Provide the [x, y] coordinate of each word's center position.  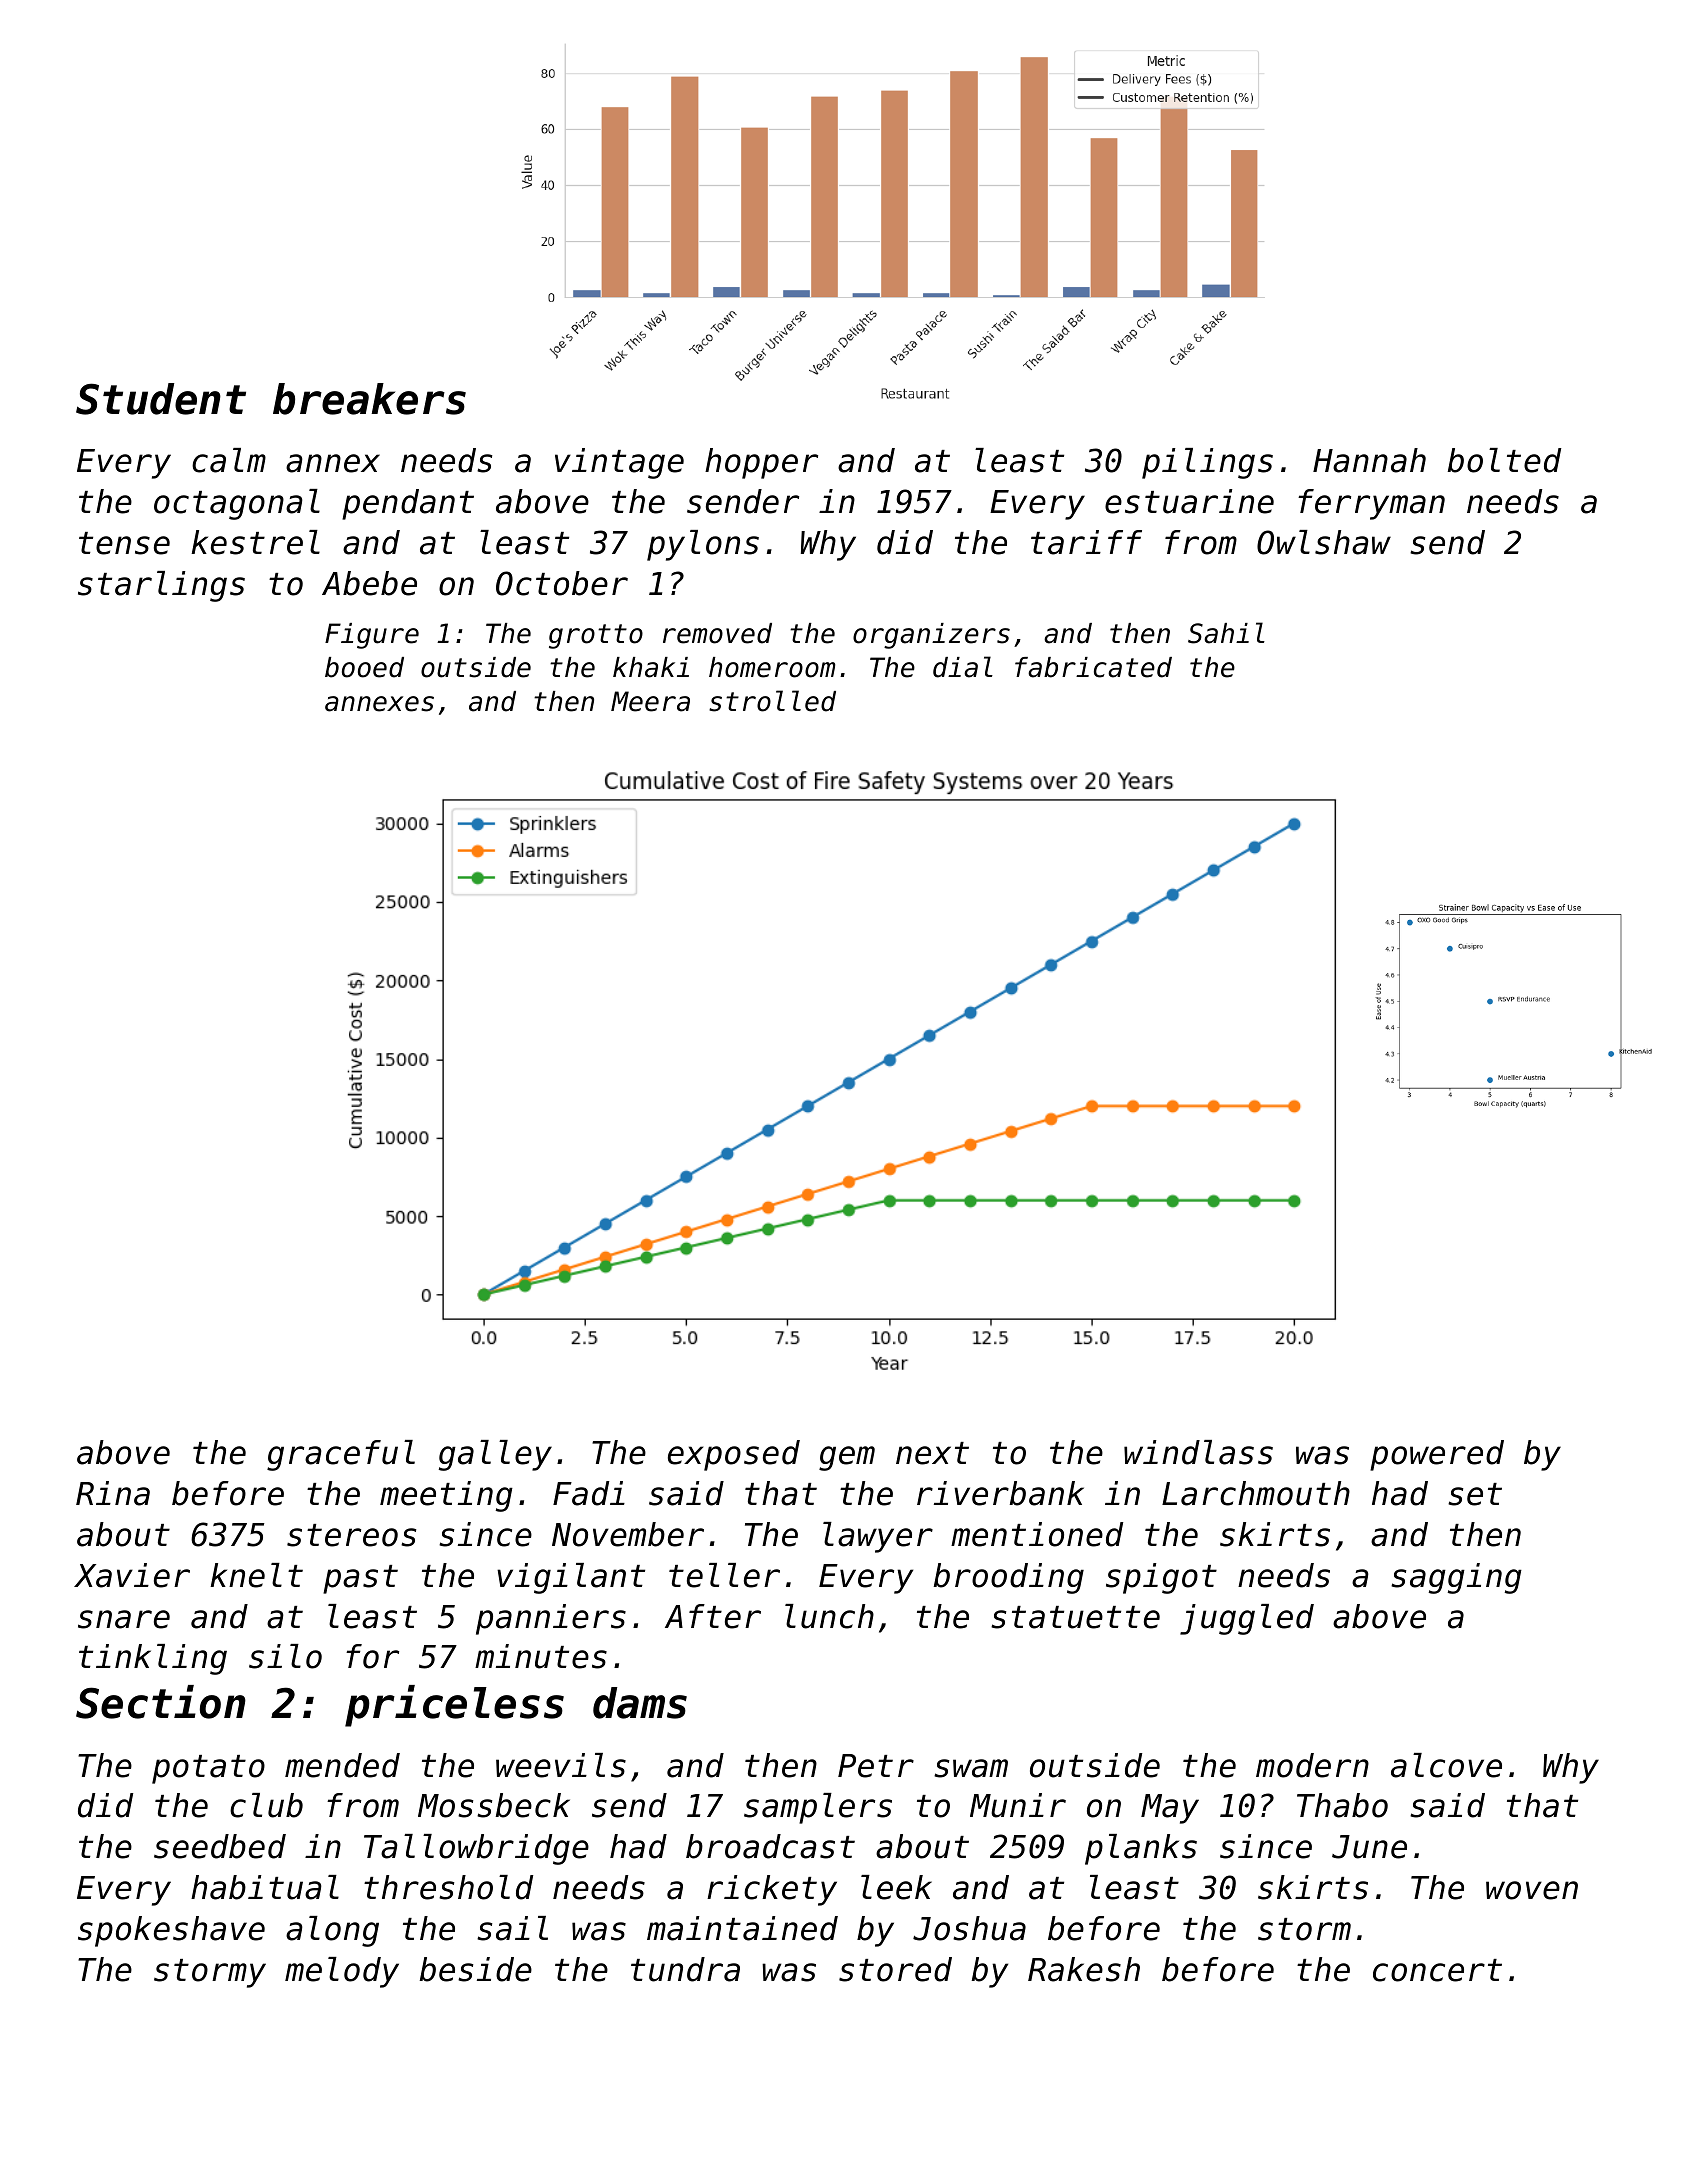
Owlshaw [1324, 542]
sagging [1456, 1578]
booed [364, 667]
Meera [650, 701]
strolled [772, 701]
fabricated [1093, 667]
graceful [341, 1455]
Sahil [1226, 633]
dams [640, 1703]
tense [124, 543]
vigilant [571, 1578]
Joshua [969, 1928]
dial [963, 667]
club [266, 1805]
